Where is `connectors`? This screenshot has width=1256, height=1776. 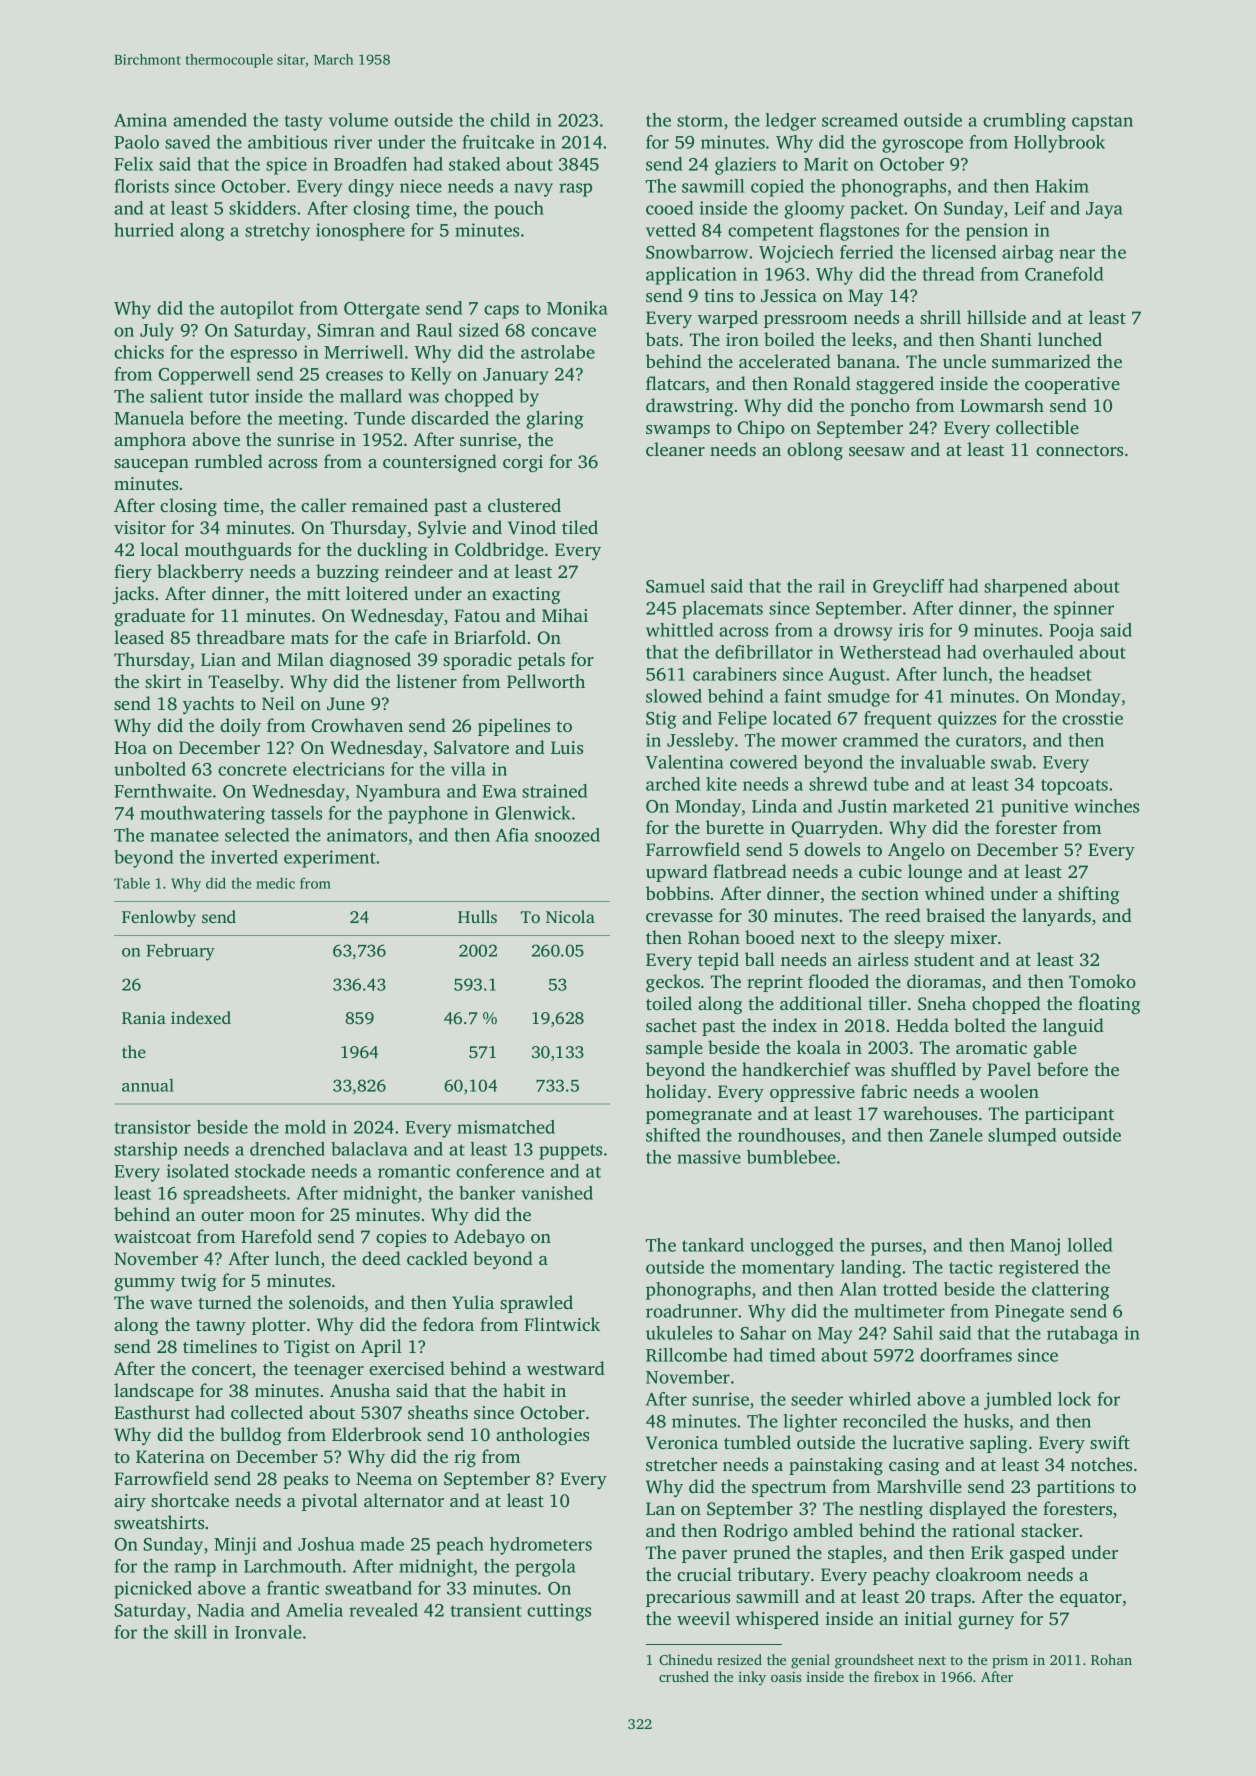 connectors is located at coordinates (1079, 450).
